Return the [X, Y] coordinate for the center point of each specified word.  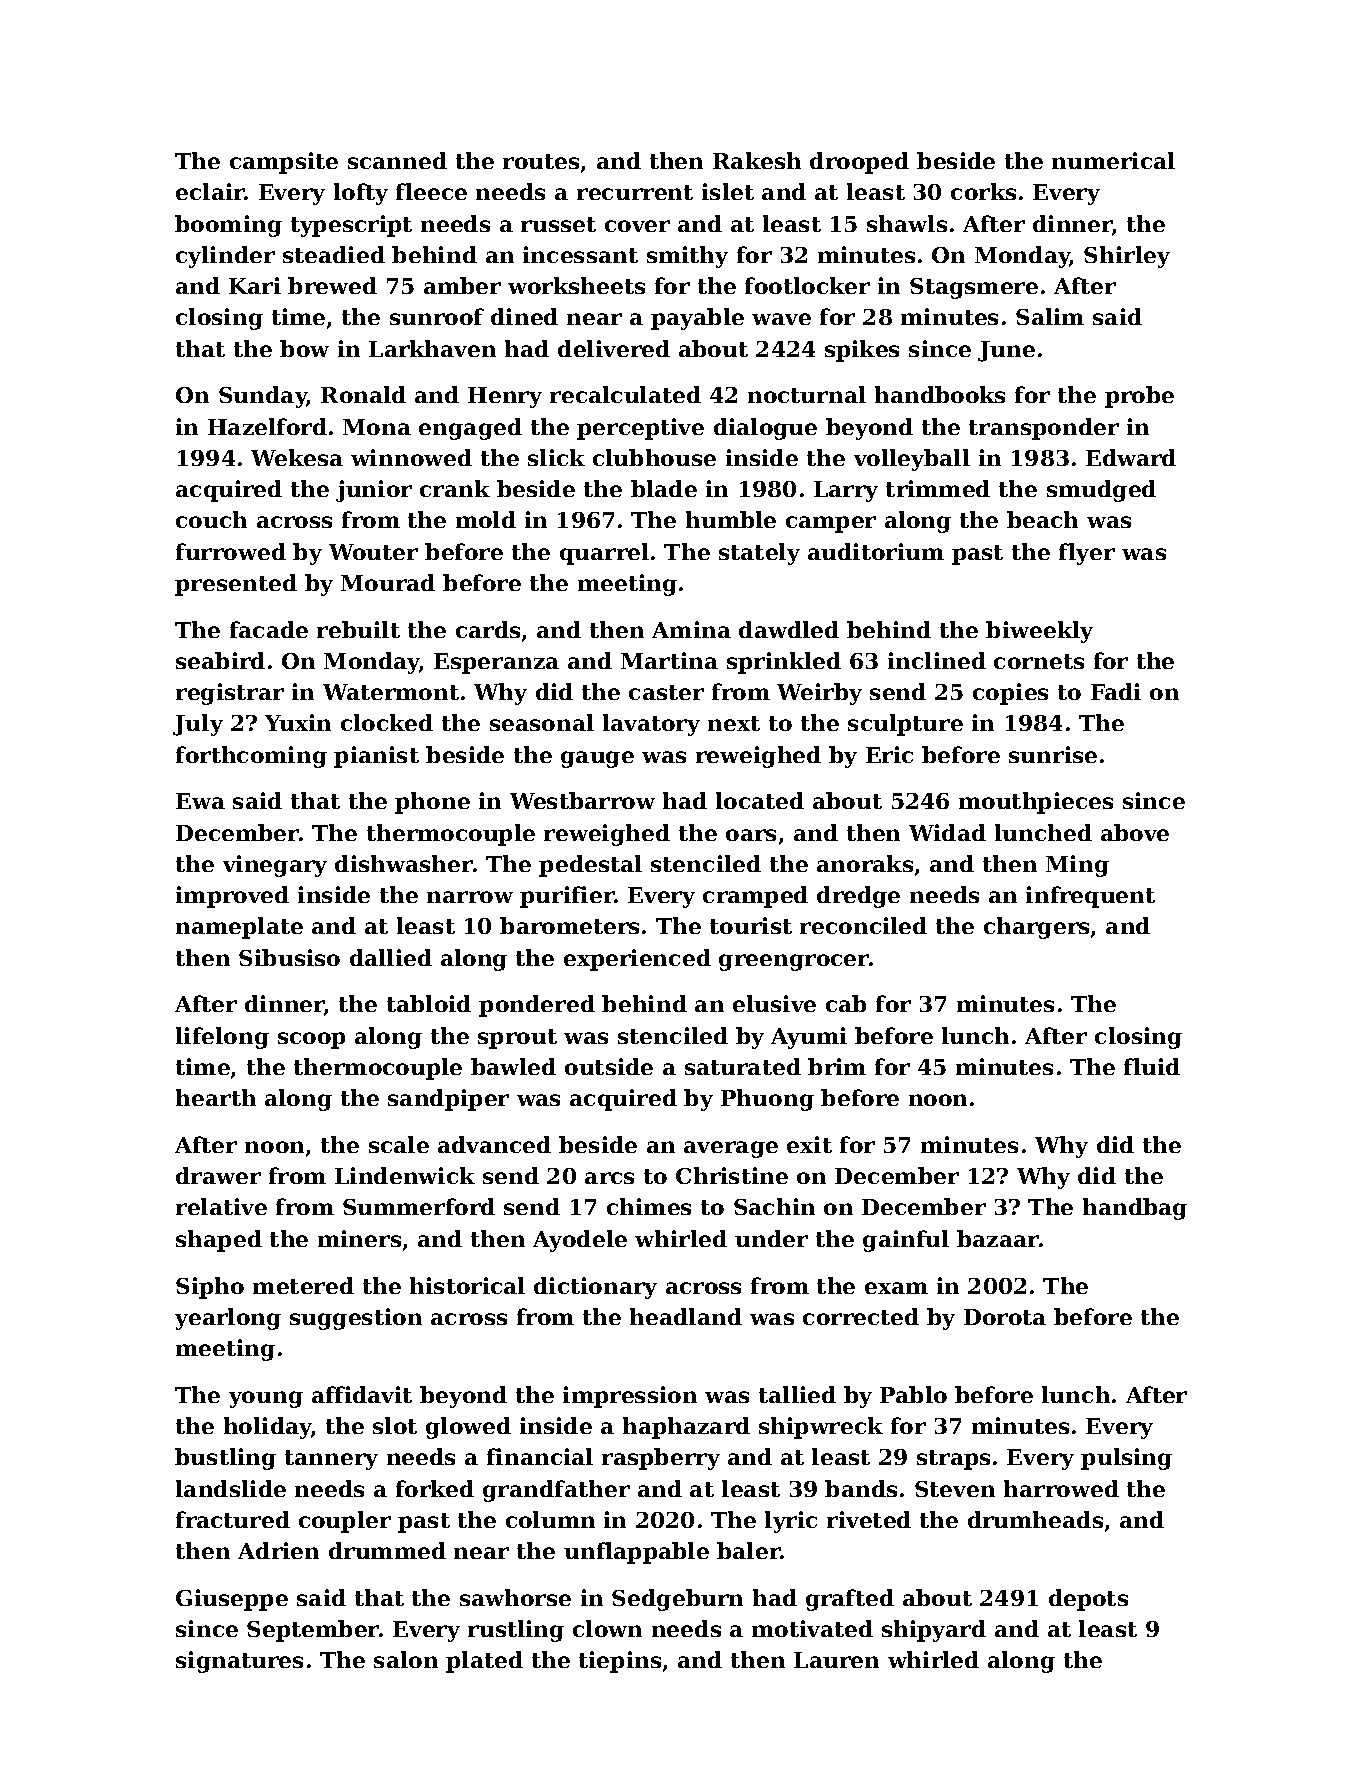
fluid [1152, 1066]
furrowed [231, 551]
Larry [846, 491]
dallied [391, 957]
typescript [351, 226]
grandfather [556, 1491]
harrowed [1061, 1488]
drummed [387, 1550]
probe [1139, 397]
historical [467, 1285]
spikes [862, 351]
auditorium [876, 551]
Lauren [836, 1660]
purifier [567, 897]
